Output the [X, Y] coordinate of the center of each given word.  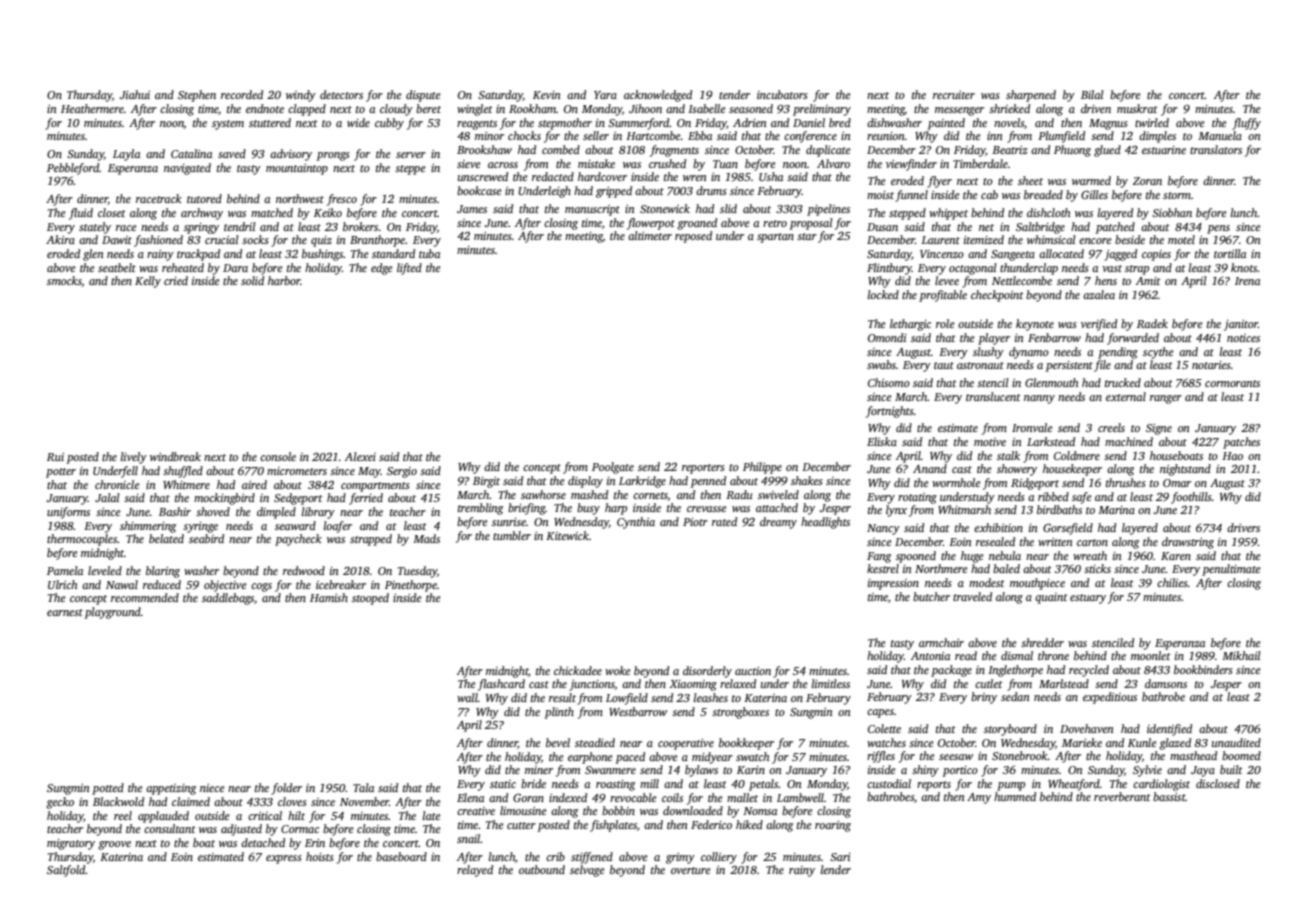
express [284, 859]
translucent [993, 396]
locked [883, 294]
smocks [64, 281]
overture [691, 870]
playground [113, 613]
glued [1107, 151]
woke [618, 670]
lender [836, 869]
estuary [1088, 599]
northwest [300, 198]
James [472, 209]
